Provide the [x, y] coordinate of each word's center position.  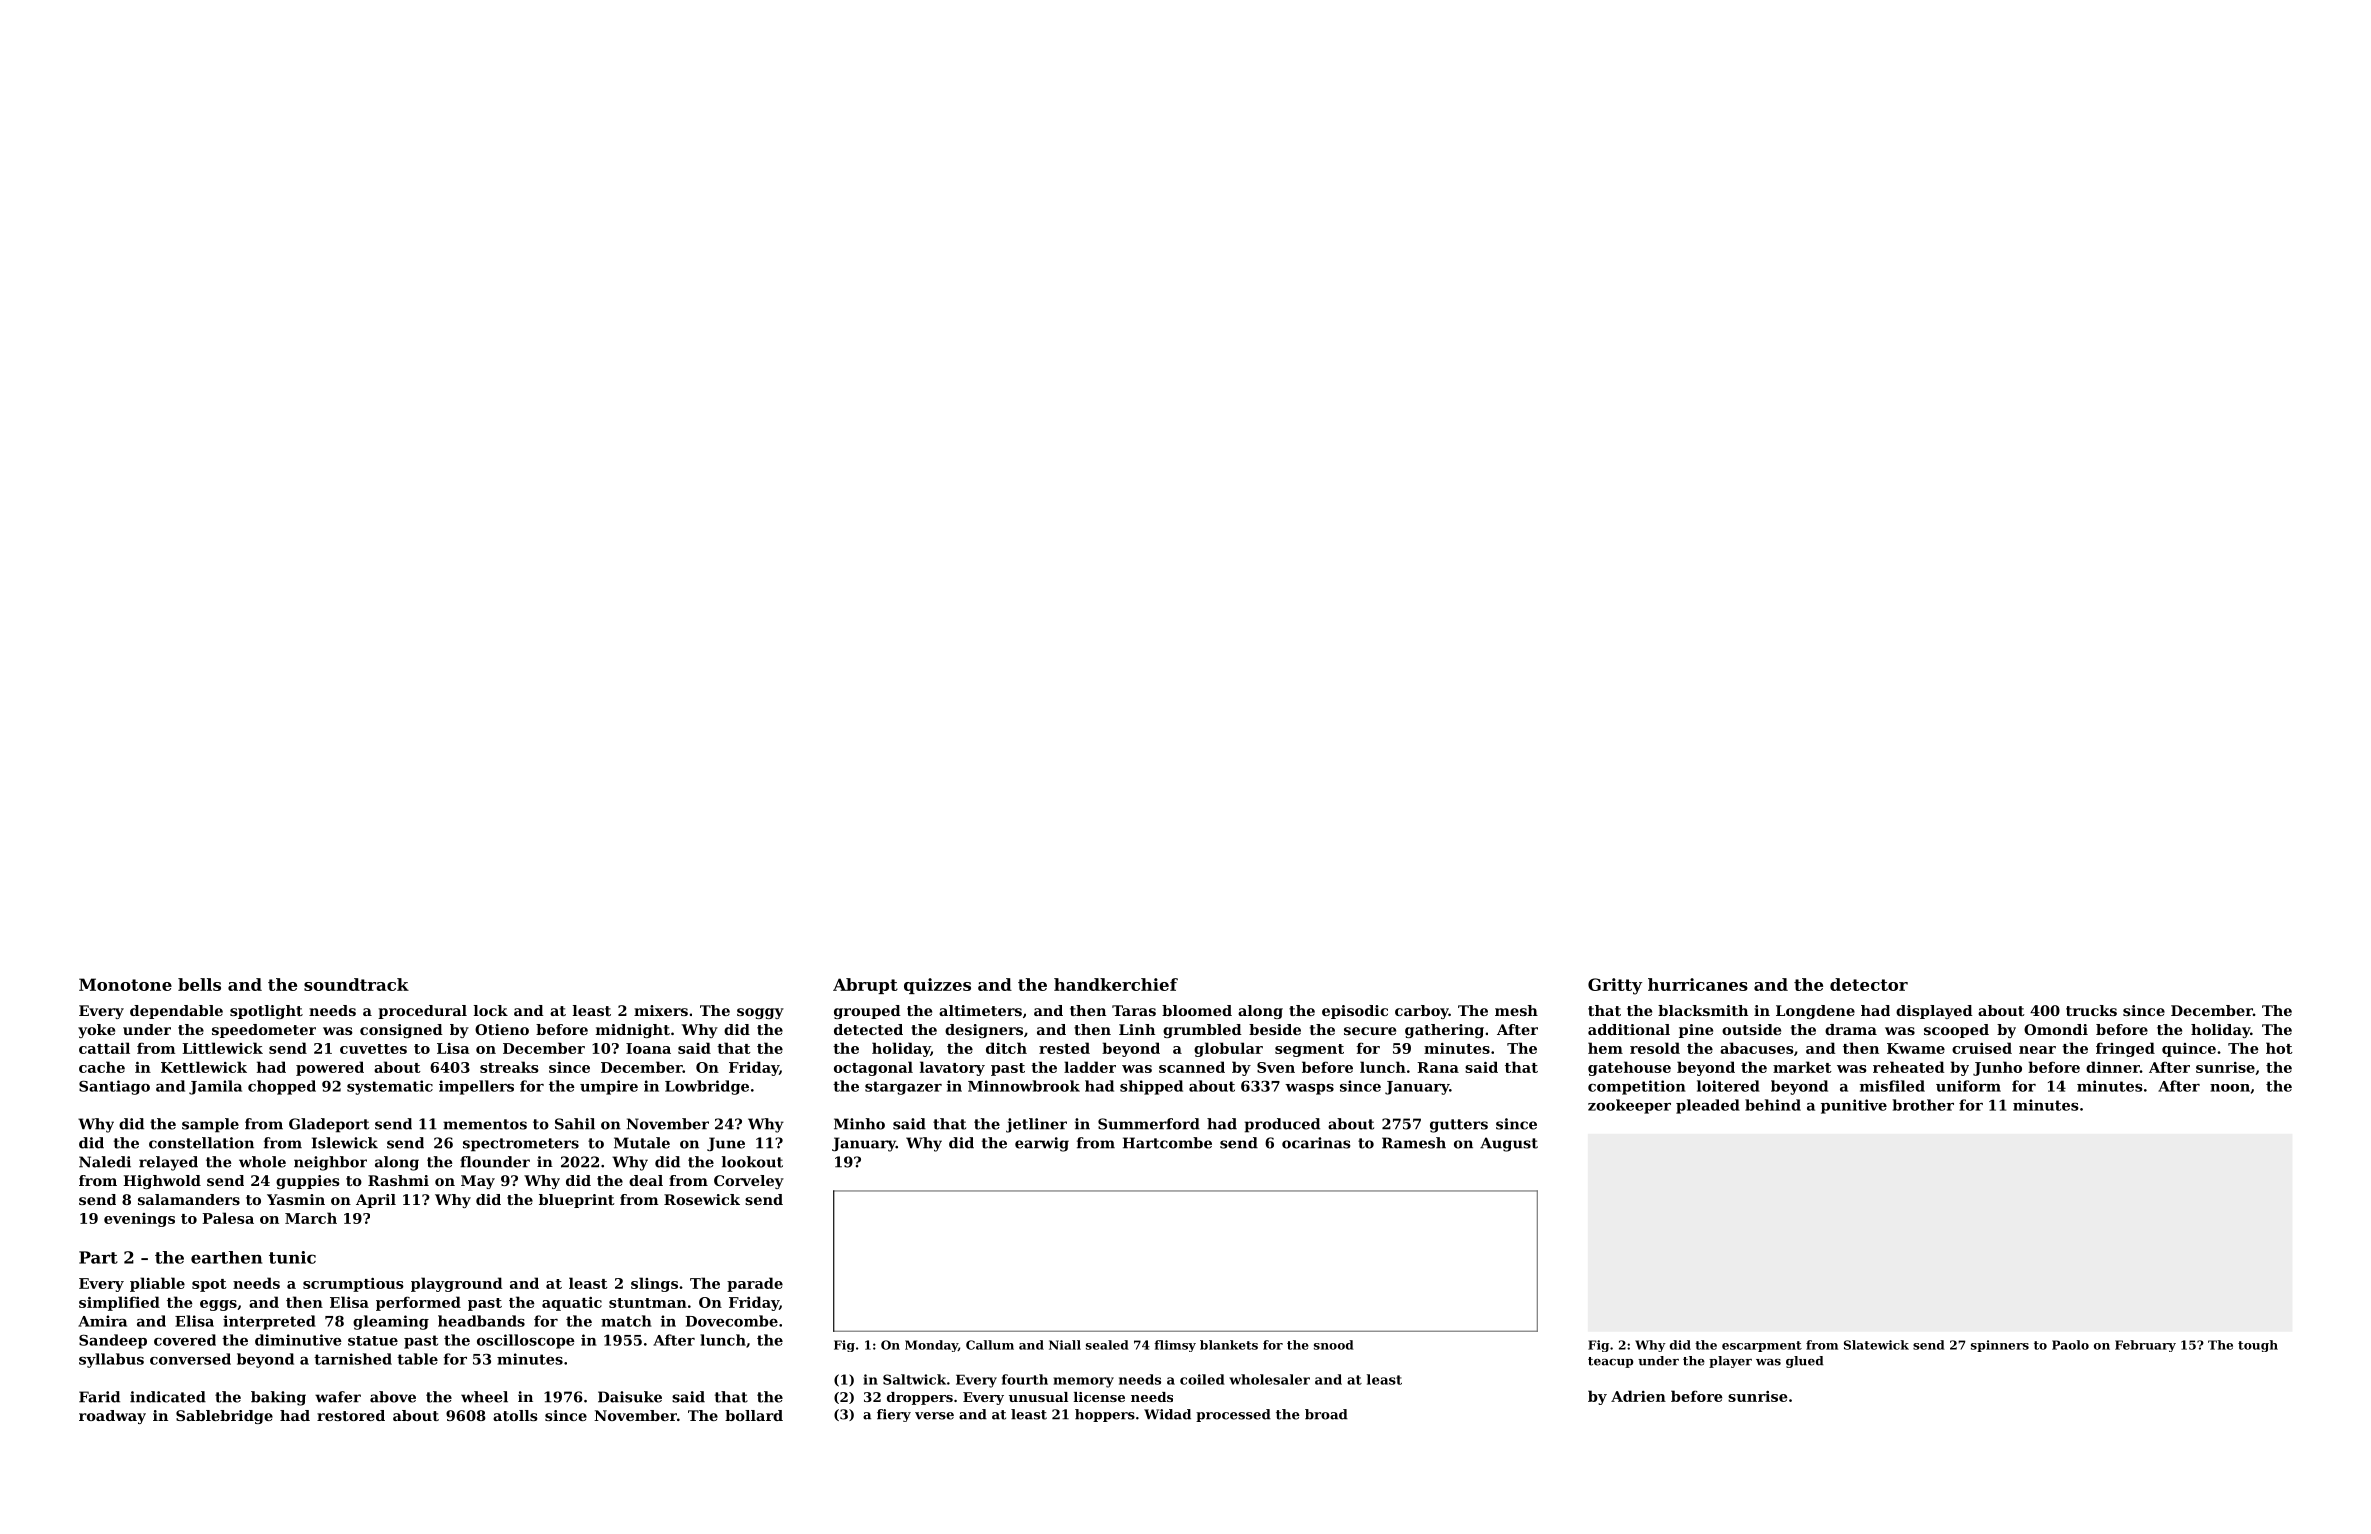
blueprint [577, 1201]
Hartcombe [1167, 1143]
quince [2189, 1050]
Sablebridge [224, 1417]
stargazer [903, 1088]
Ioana [648, 1048]
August [1509, 1144]
